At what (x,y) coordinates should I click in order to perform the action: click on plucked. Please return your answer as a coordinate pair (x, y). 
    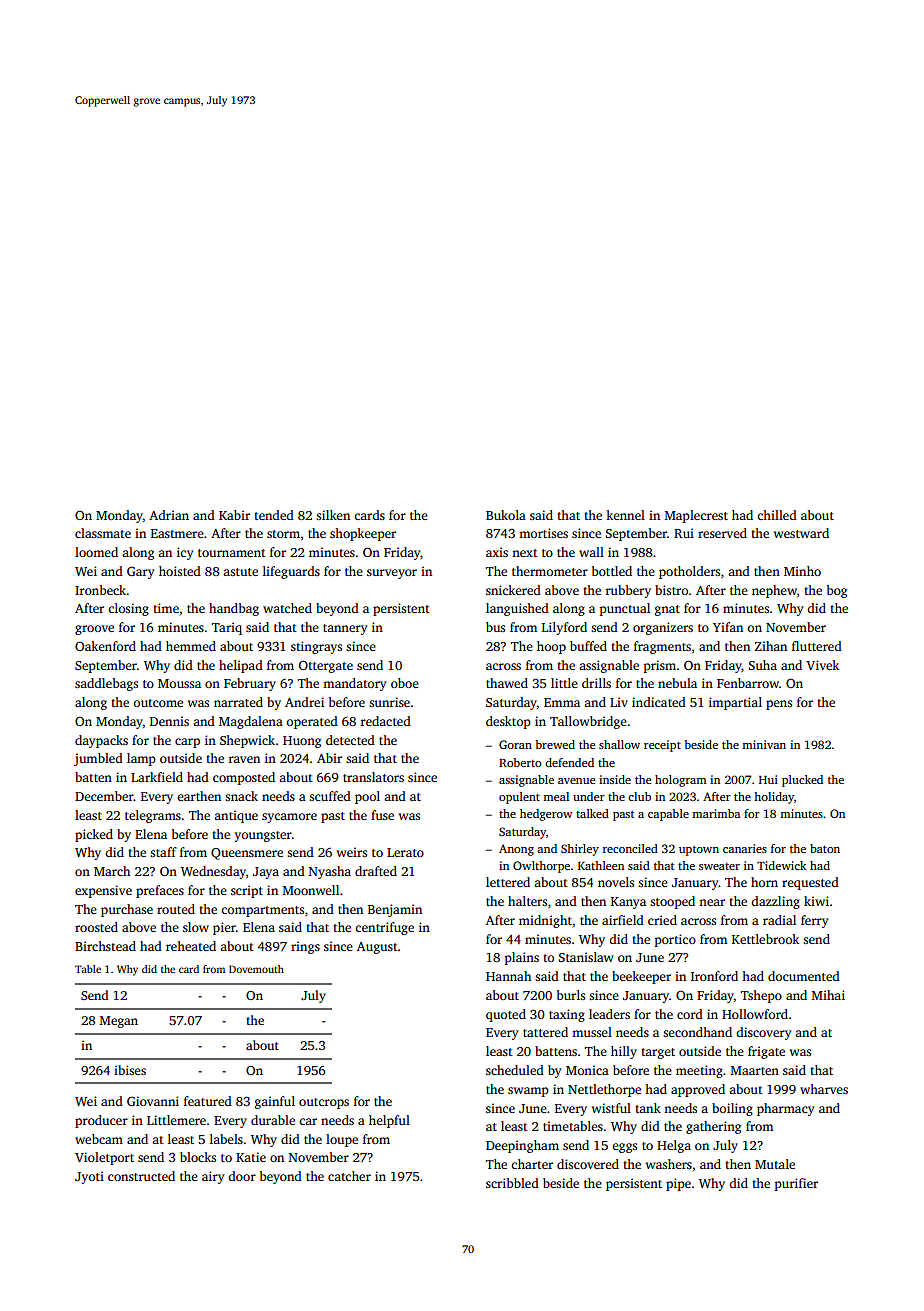
    Looking at the image, I should click on (802, 781).
